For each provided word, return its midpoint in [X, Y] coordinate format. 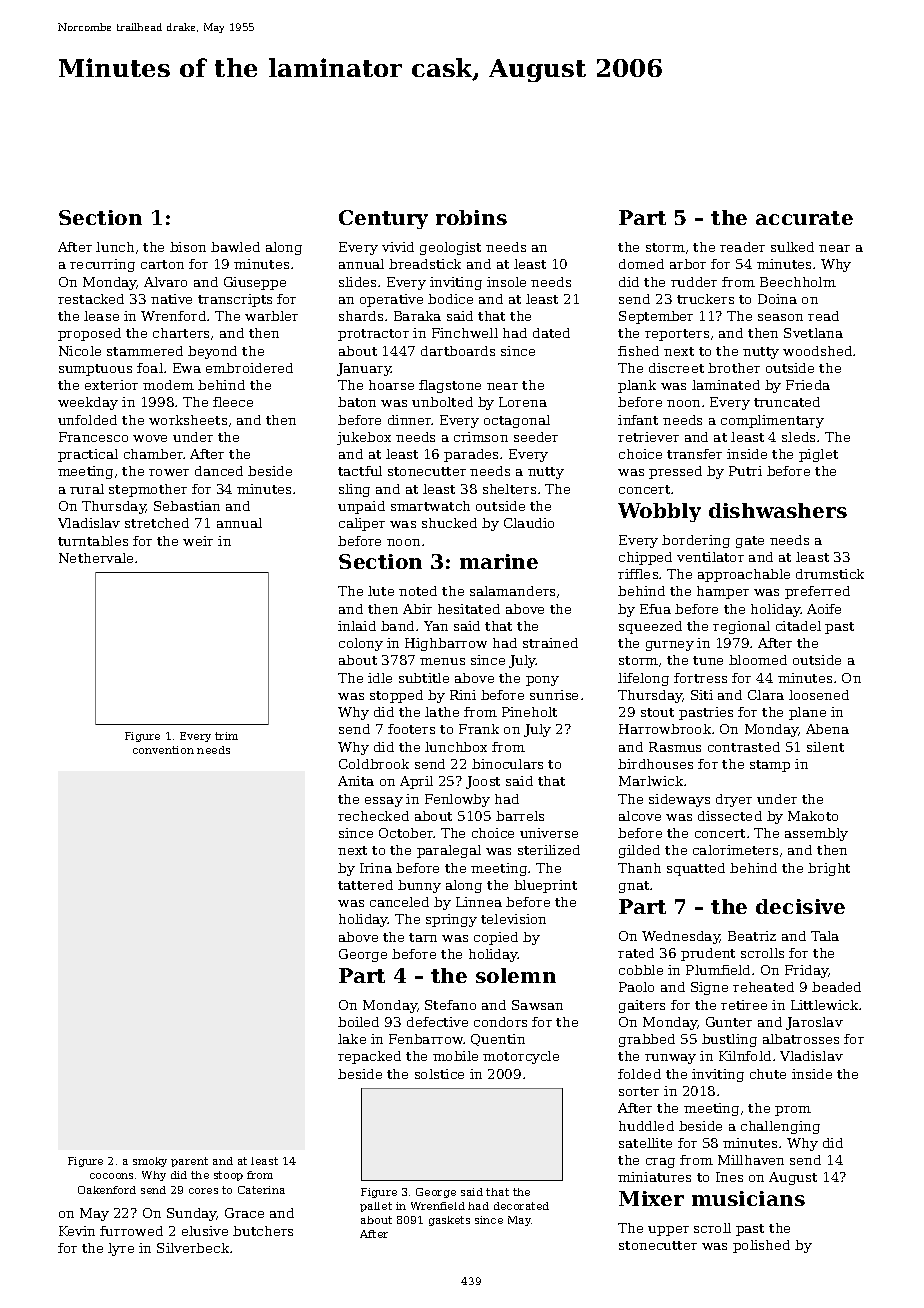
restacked [91, 299]
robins [471, 217]
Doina [777, 299]
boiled [358, 1022]
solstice [439, 1074]
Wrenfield [438, 1206]
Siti [702, 695]
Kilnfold [745, 1056]
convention [163, 750]
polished [761, 1246]
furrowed [131, 1231]
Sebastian [187, 506]
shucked [449, 523]
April [416, 782]
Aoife [824, 609]
